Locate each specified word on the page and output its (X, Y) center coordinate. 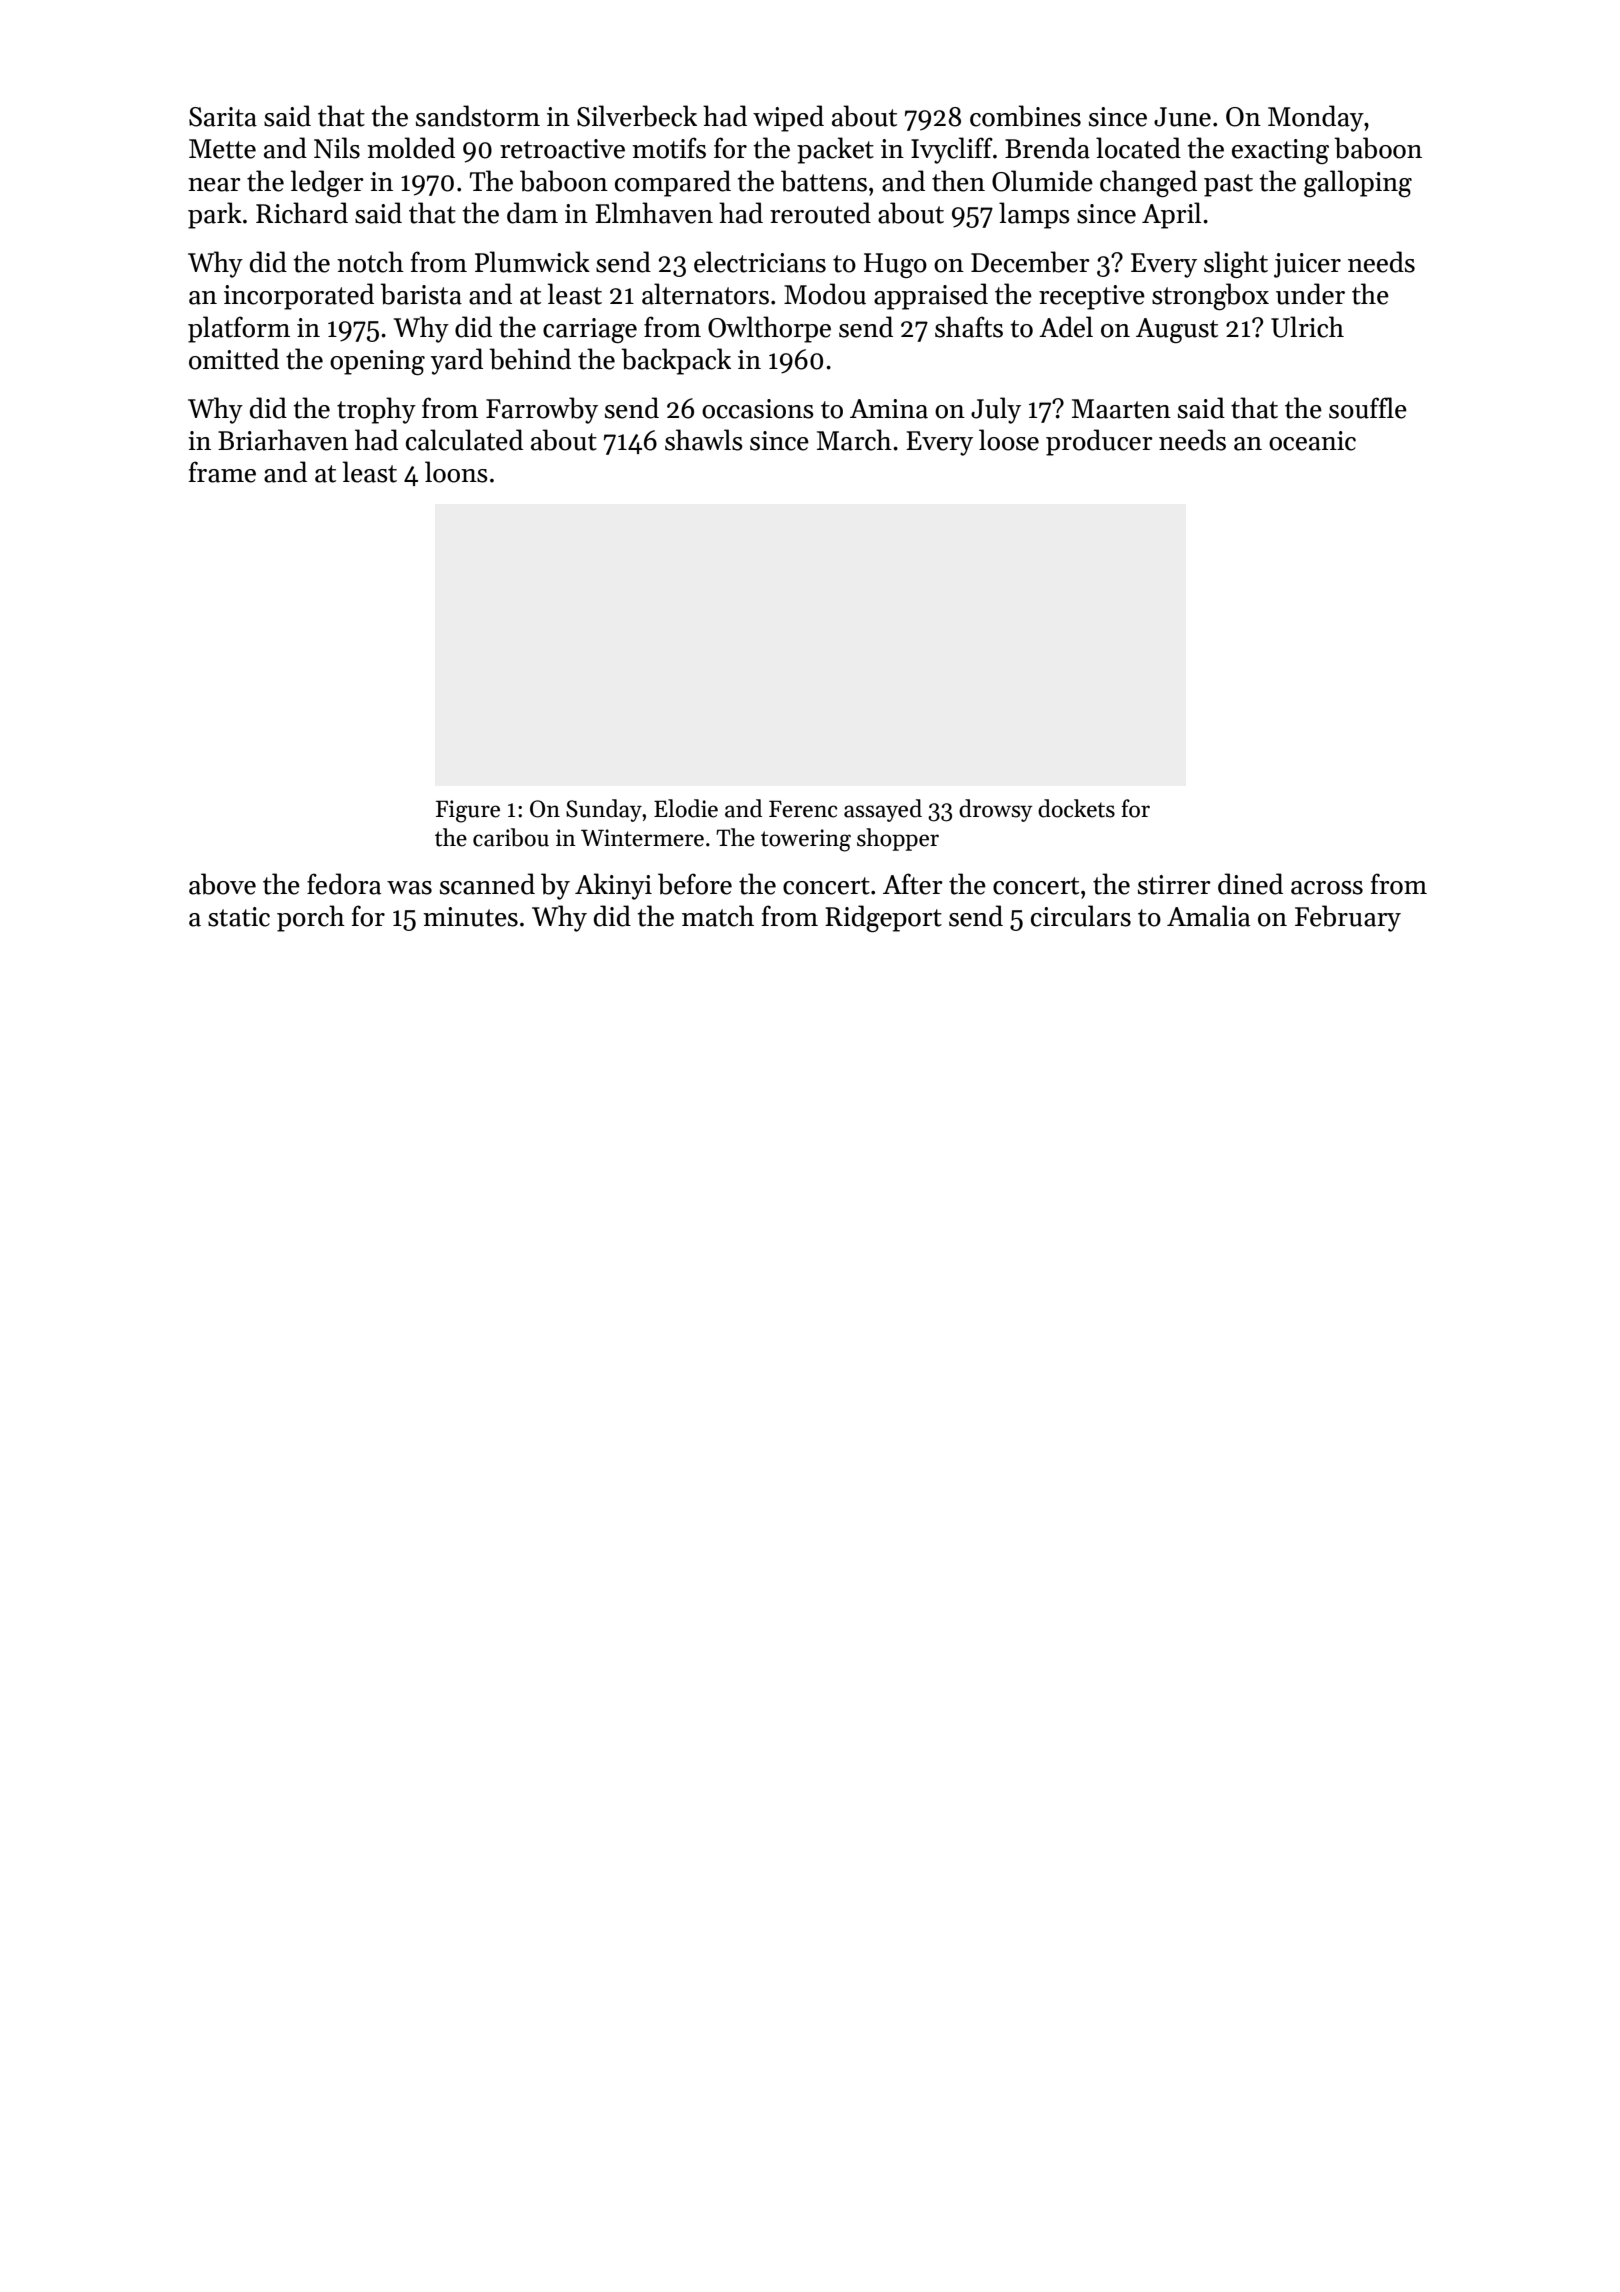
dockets (1076, 808)
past (1228, 185)
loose (1009, 440)
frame (222, 472)
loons (456, 472)
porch (311, 918)
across (1327, 888)
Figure (468, 811)
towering (806, 840)
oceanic (1312, 441)
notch (370, 262)
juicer (1307, 265)
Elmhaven (654, 213)
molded (411, 148)
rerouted (820, 213)
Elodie (686, 808)
